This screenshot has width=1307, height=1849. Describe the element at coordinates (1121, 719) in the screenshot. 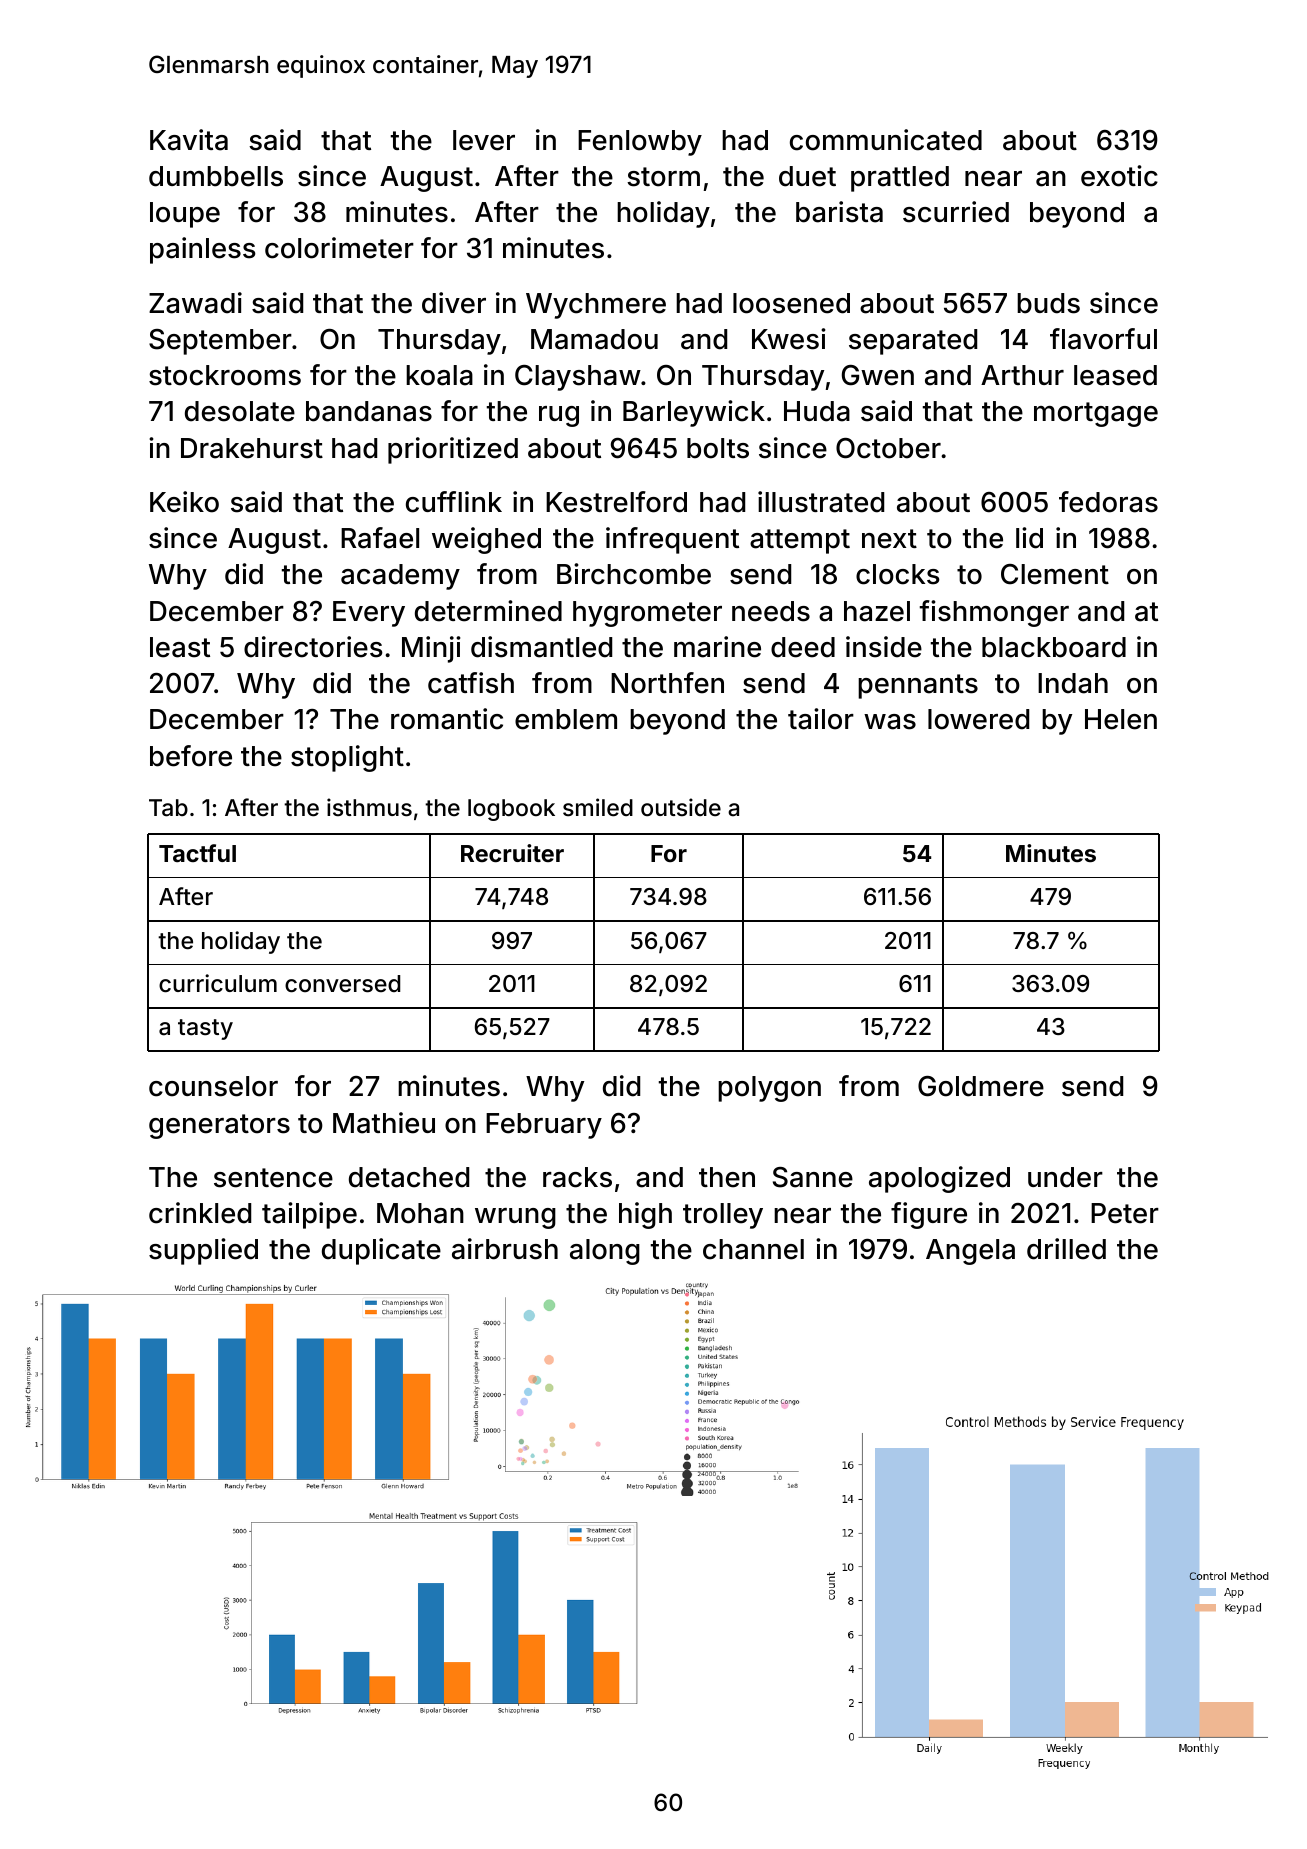

I see `Helen` at that location.
